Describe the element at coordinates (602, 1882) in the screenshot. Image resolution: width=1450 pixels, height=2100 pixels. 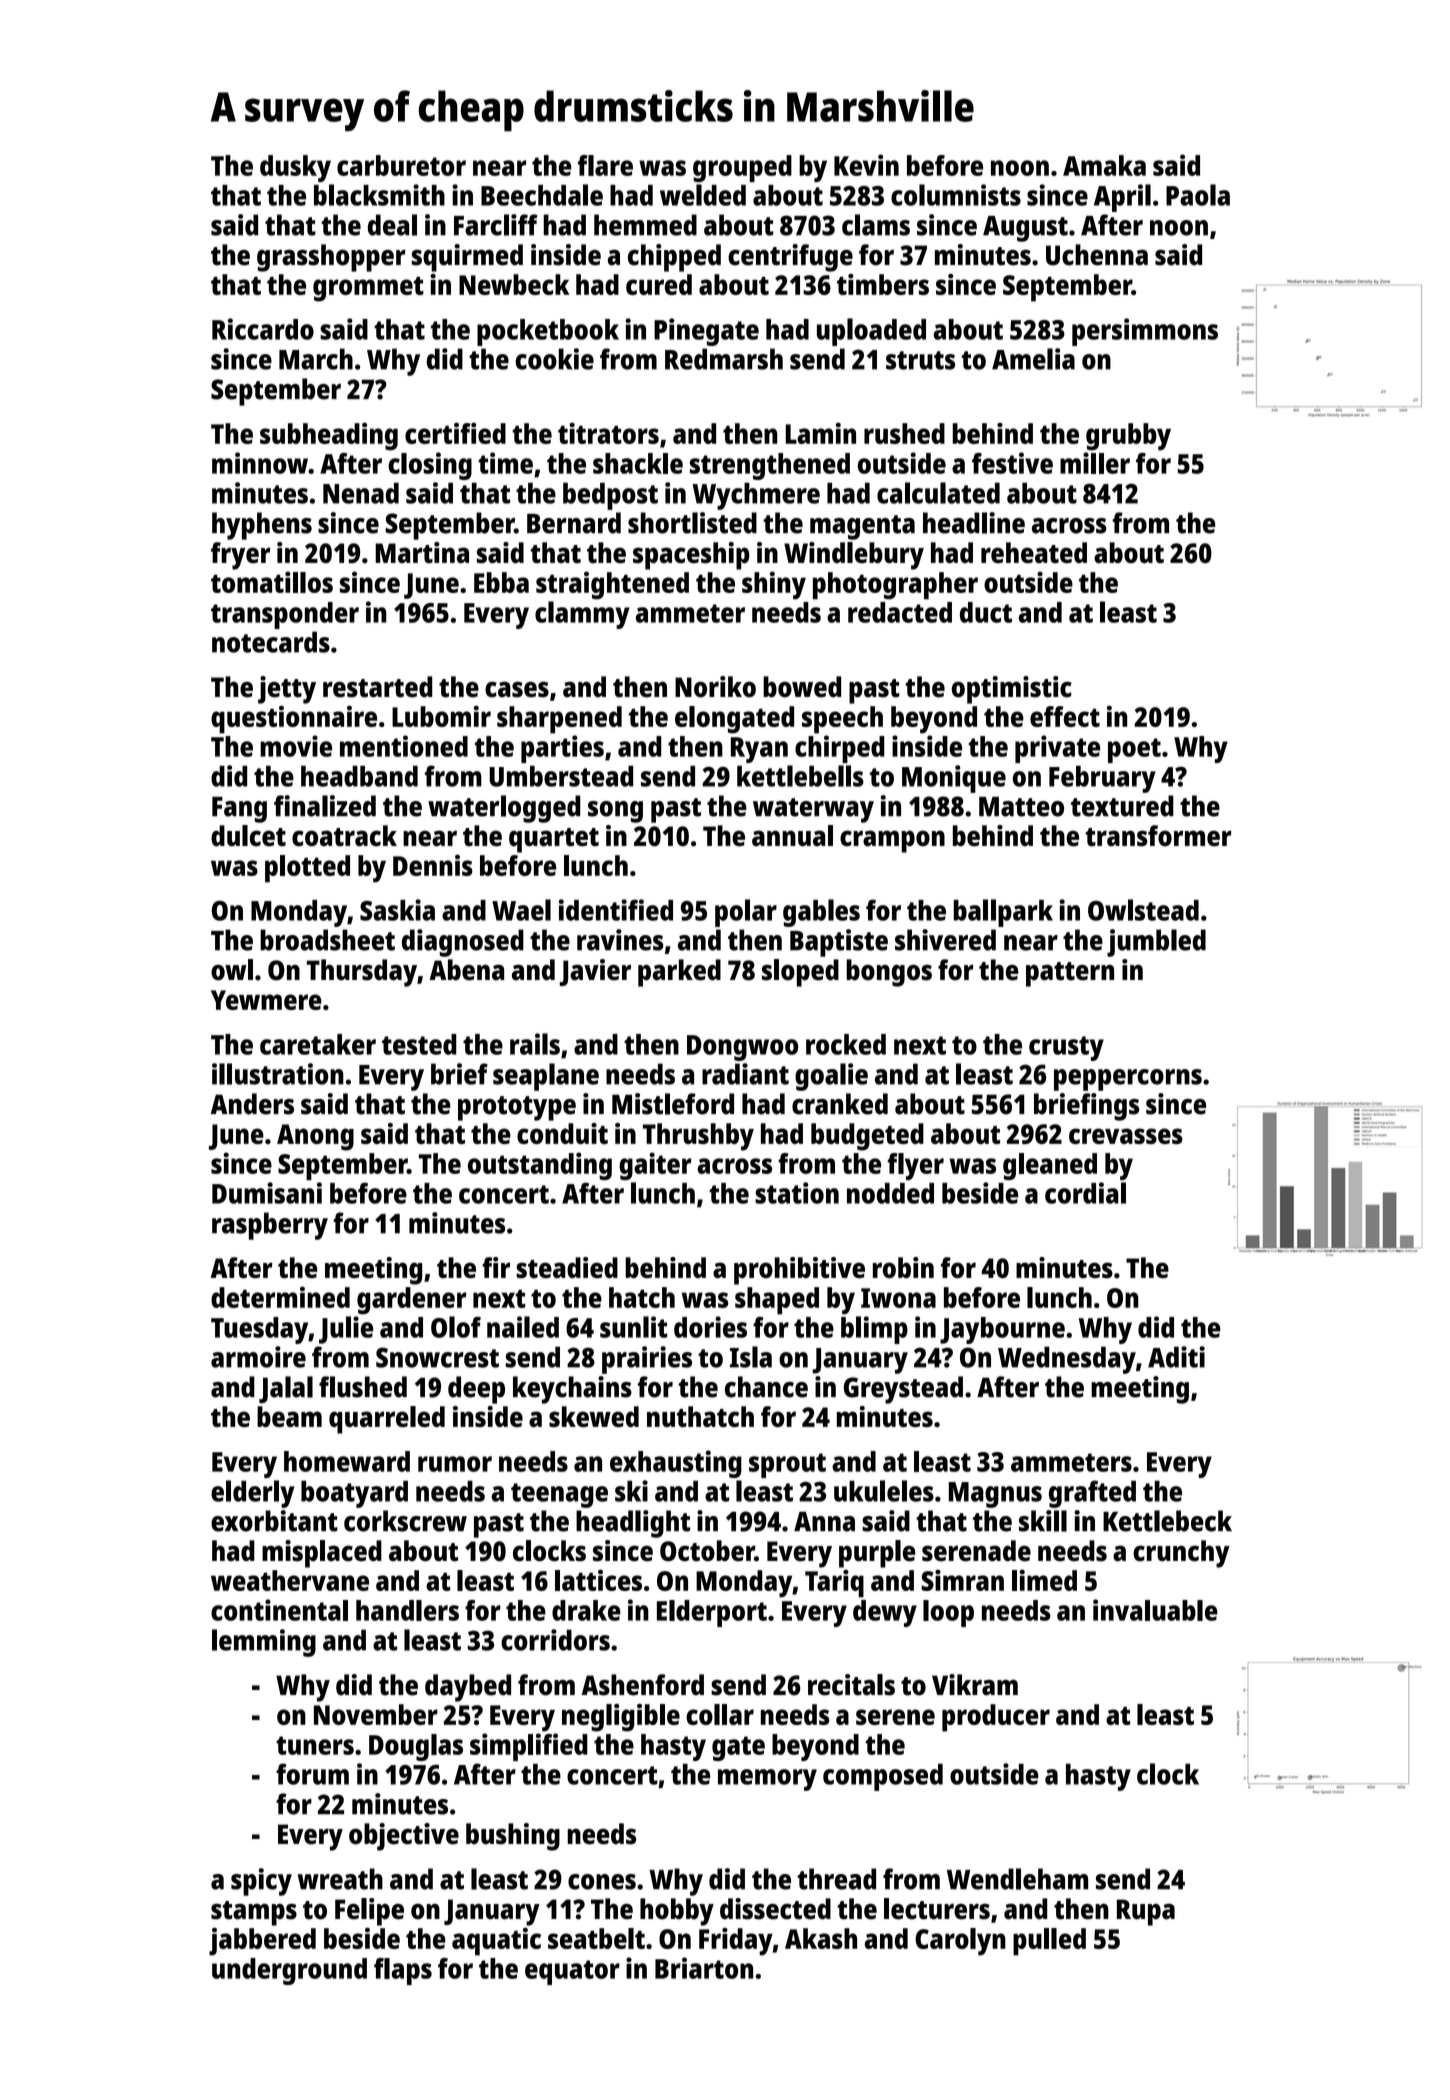
I see `cones` at that location.
